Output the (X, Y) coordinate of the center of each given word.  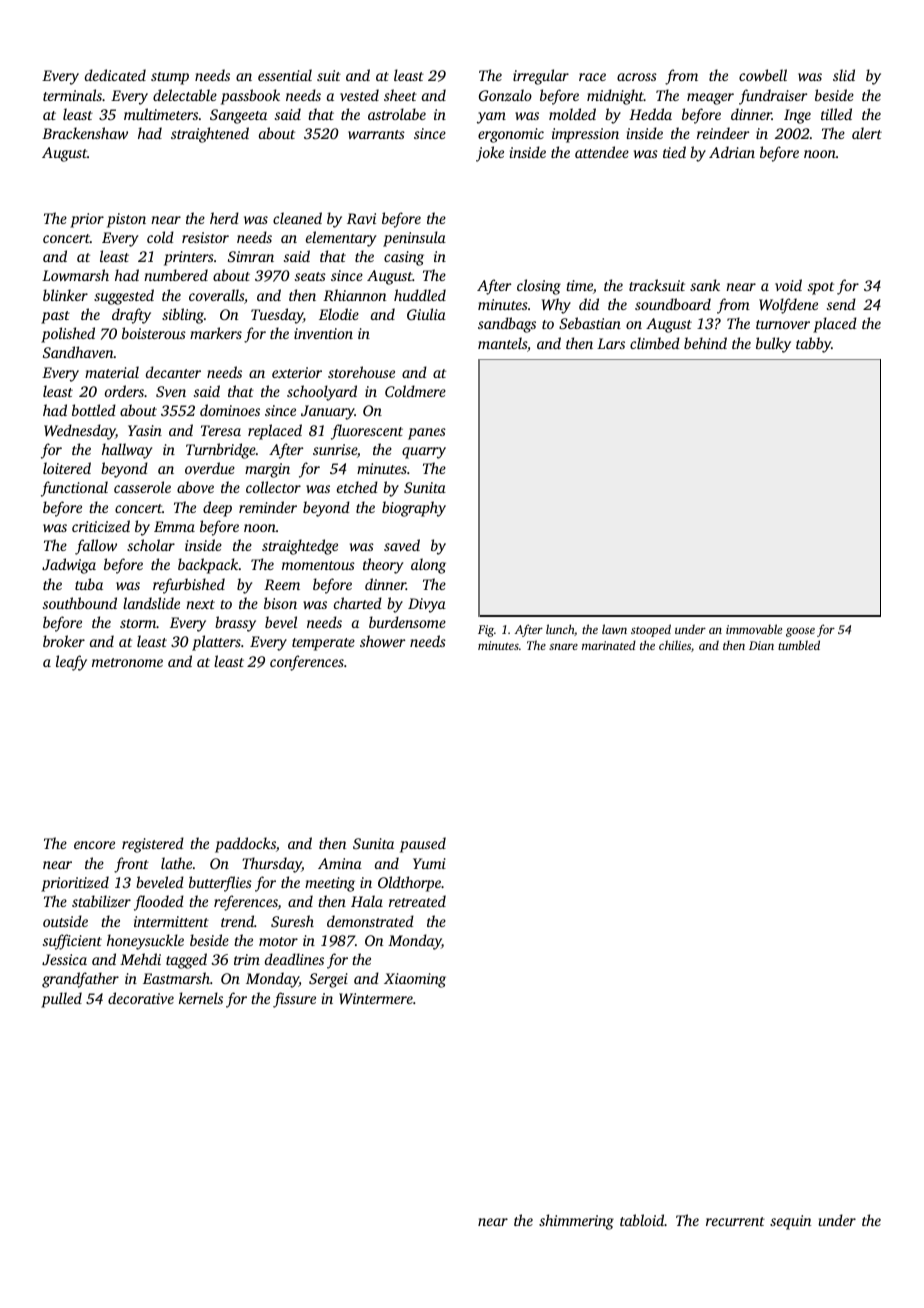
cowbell (763, 75)
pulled (61, 1000)
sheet (400, 95)
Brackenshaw (85, 133)
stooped (651, 630)
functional (74, 489)
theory (383, 566)
